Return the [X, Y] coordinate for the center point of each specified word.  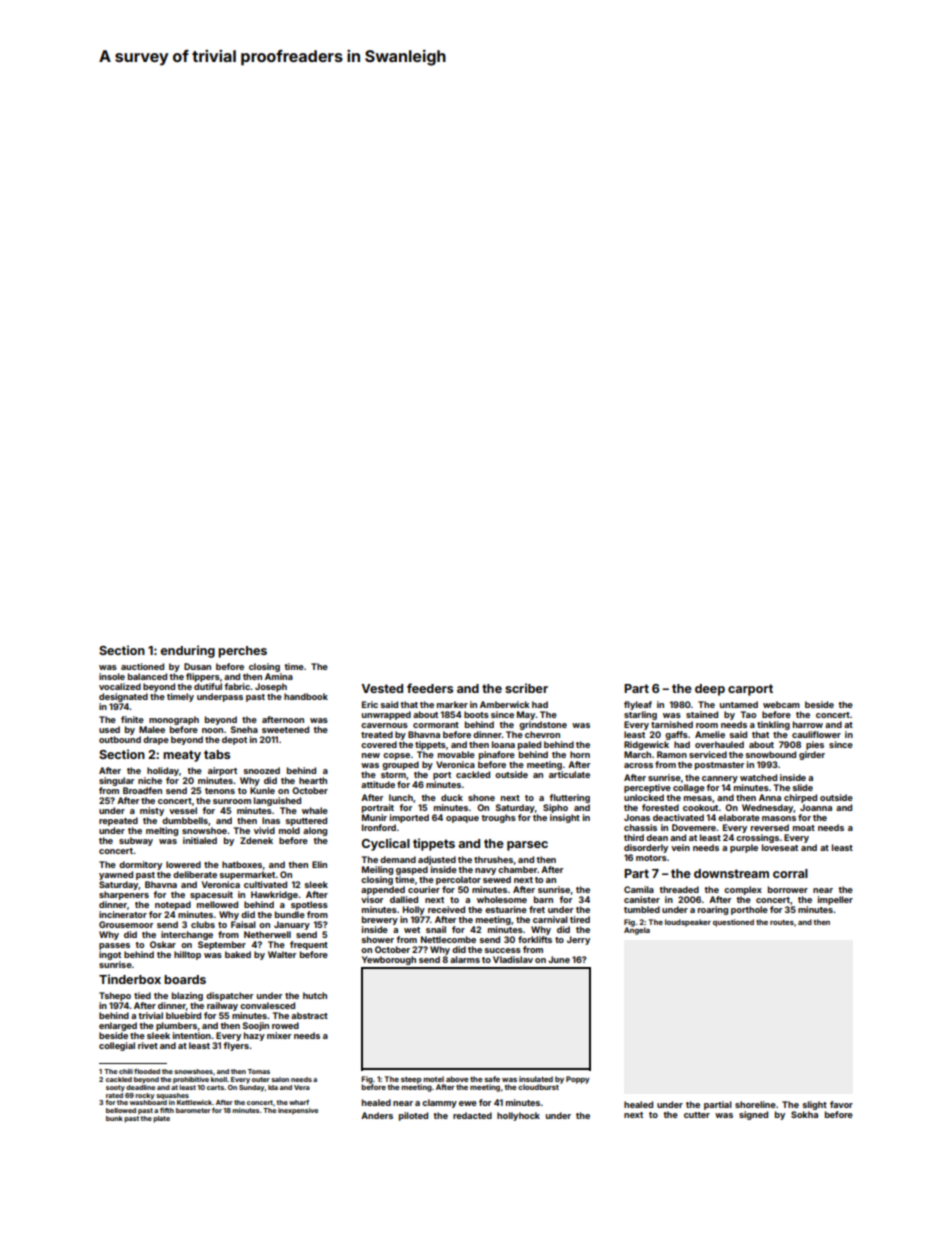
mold [289, 830]
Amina [279, 676]
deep [710, 690]
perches [242, 652]
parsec [527, 846]
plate [161, 1119]
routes [782, 922]
